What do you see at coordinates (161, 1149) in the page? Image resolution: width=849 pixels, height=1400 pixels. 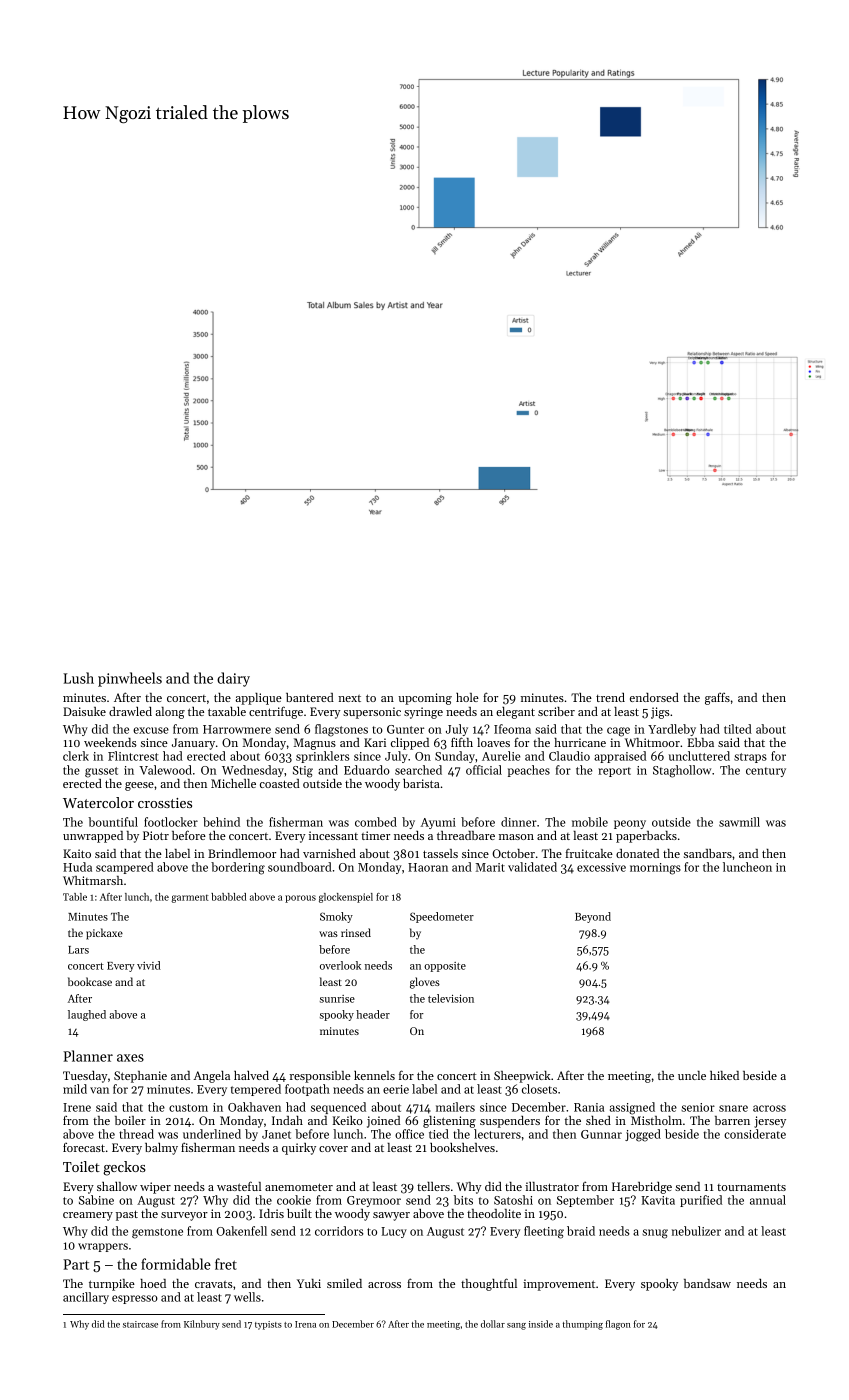 I see `balmy` at bounding box center [161, 1149].
